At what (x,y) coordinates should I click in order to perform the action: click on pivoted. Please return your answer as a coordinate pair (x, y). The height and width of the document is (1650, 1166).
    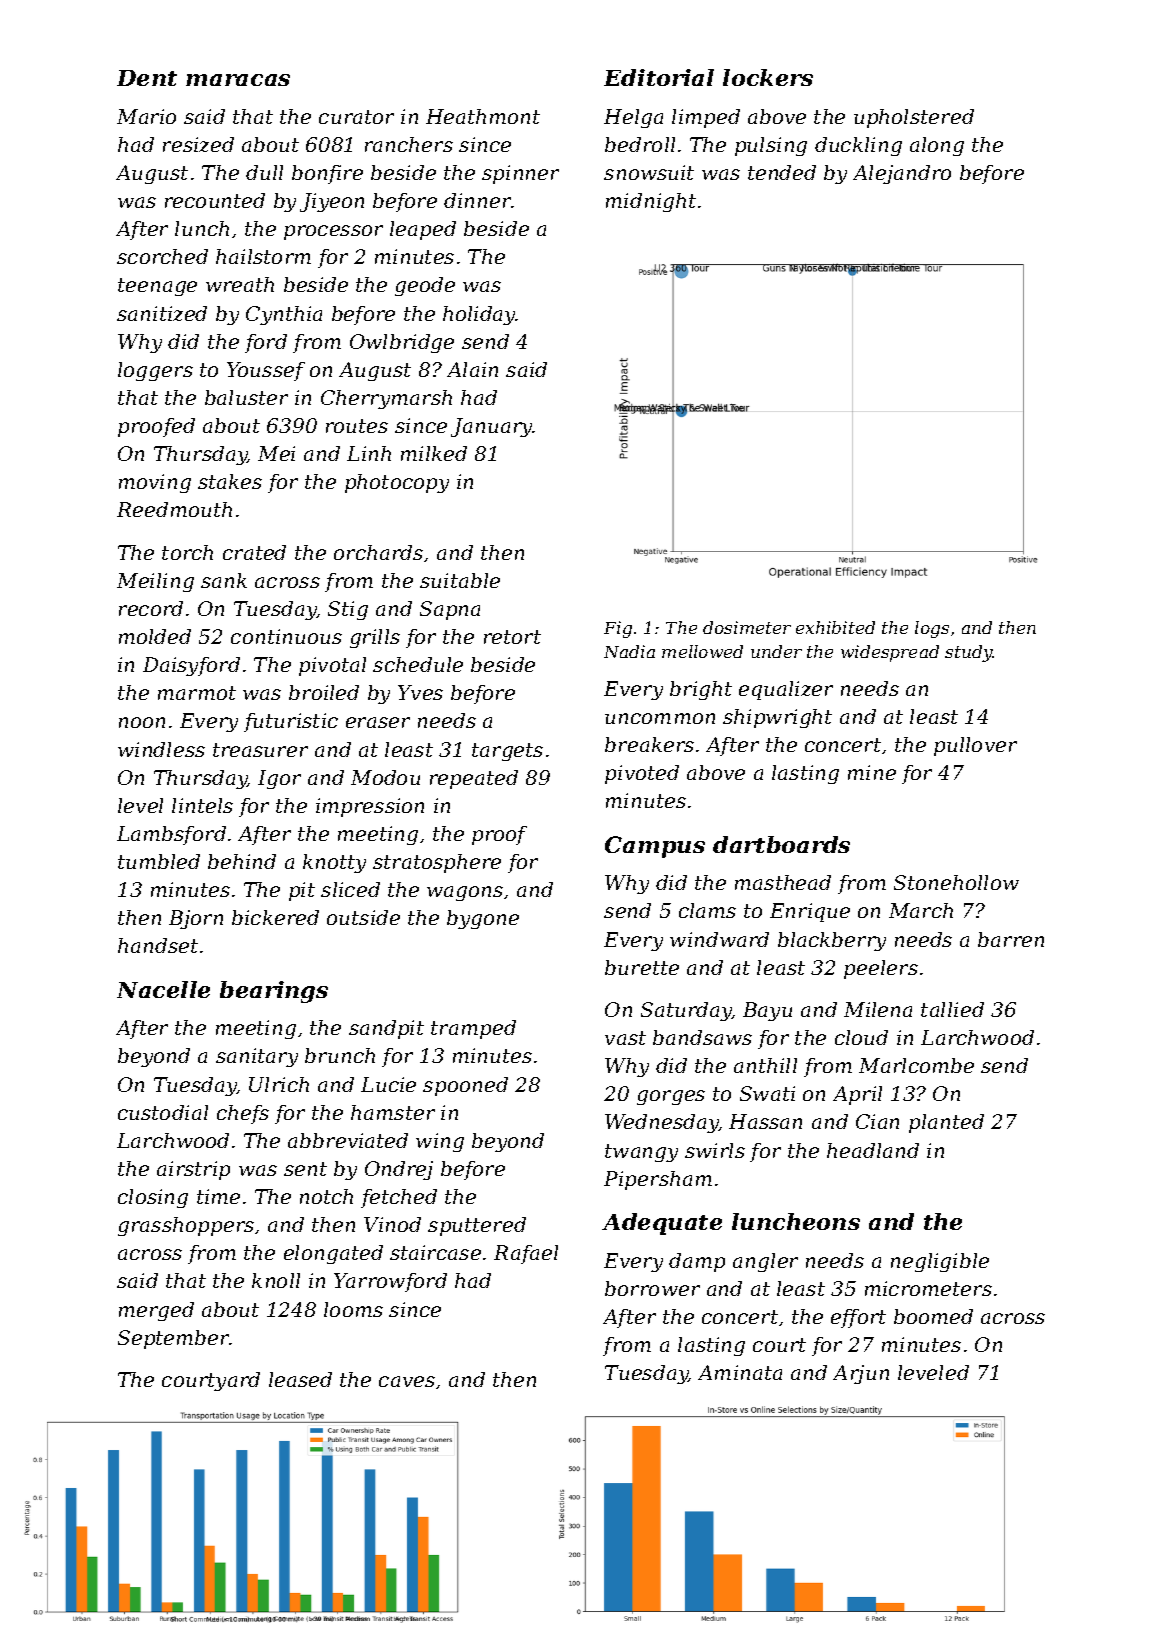
    Looking at the image, I should click on (642, 774).
